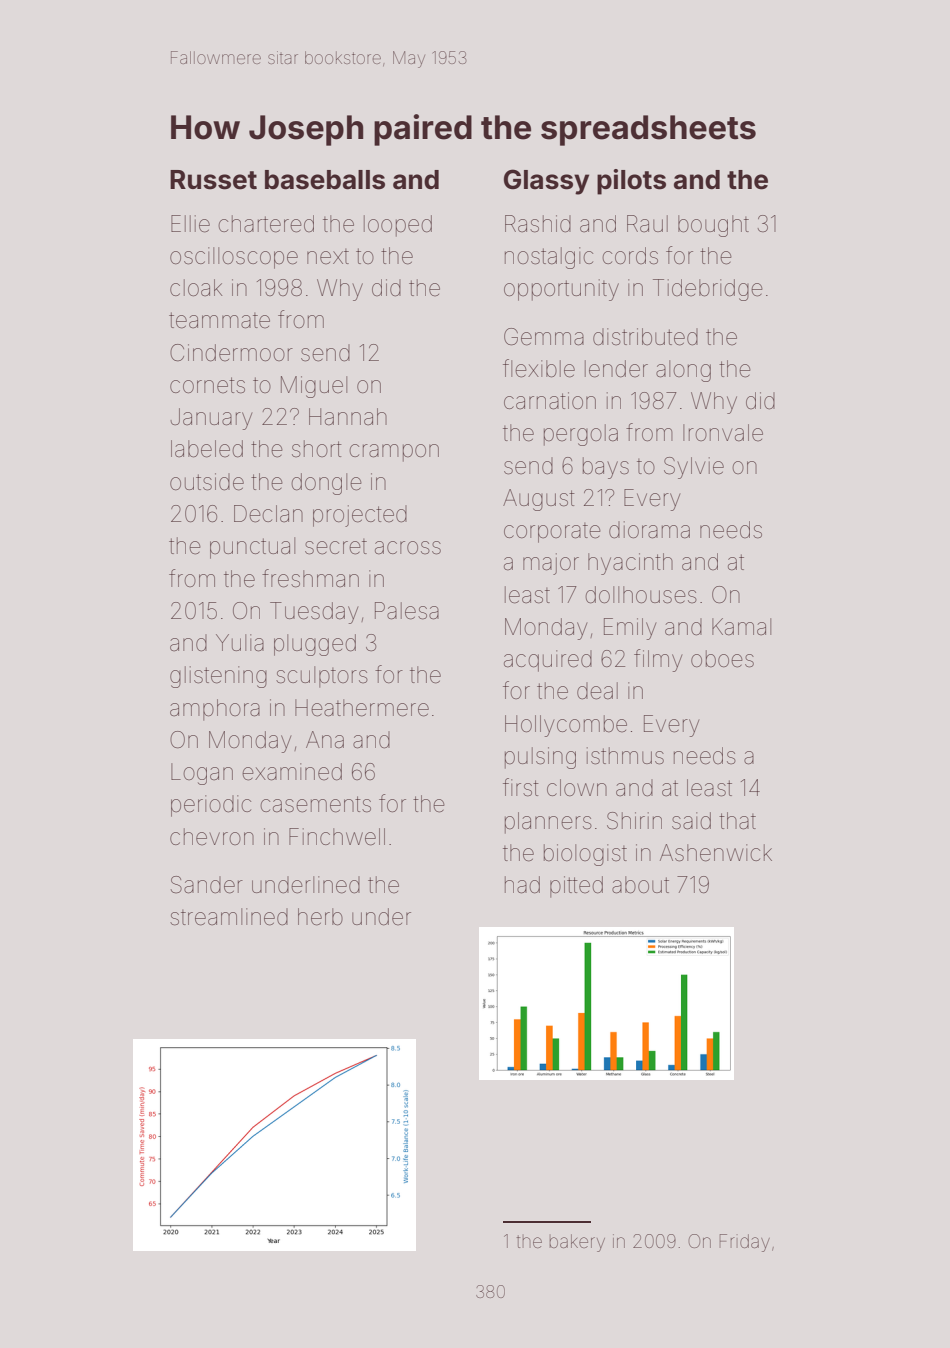 Image resolution: width=950 pixels, height=1348 pixels. Describe the element at coordinates (683, 371) in the page. I see `along` at that location.
